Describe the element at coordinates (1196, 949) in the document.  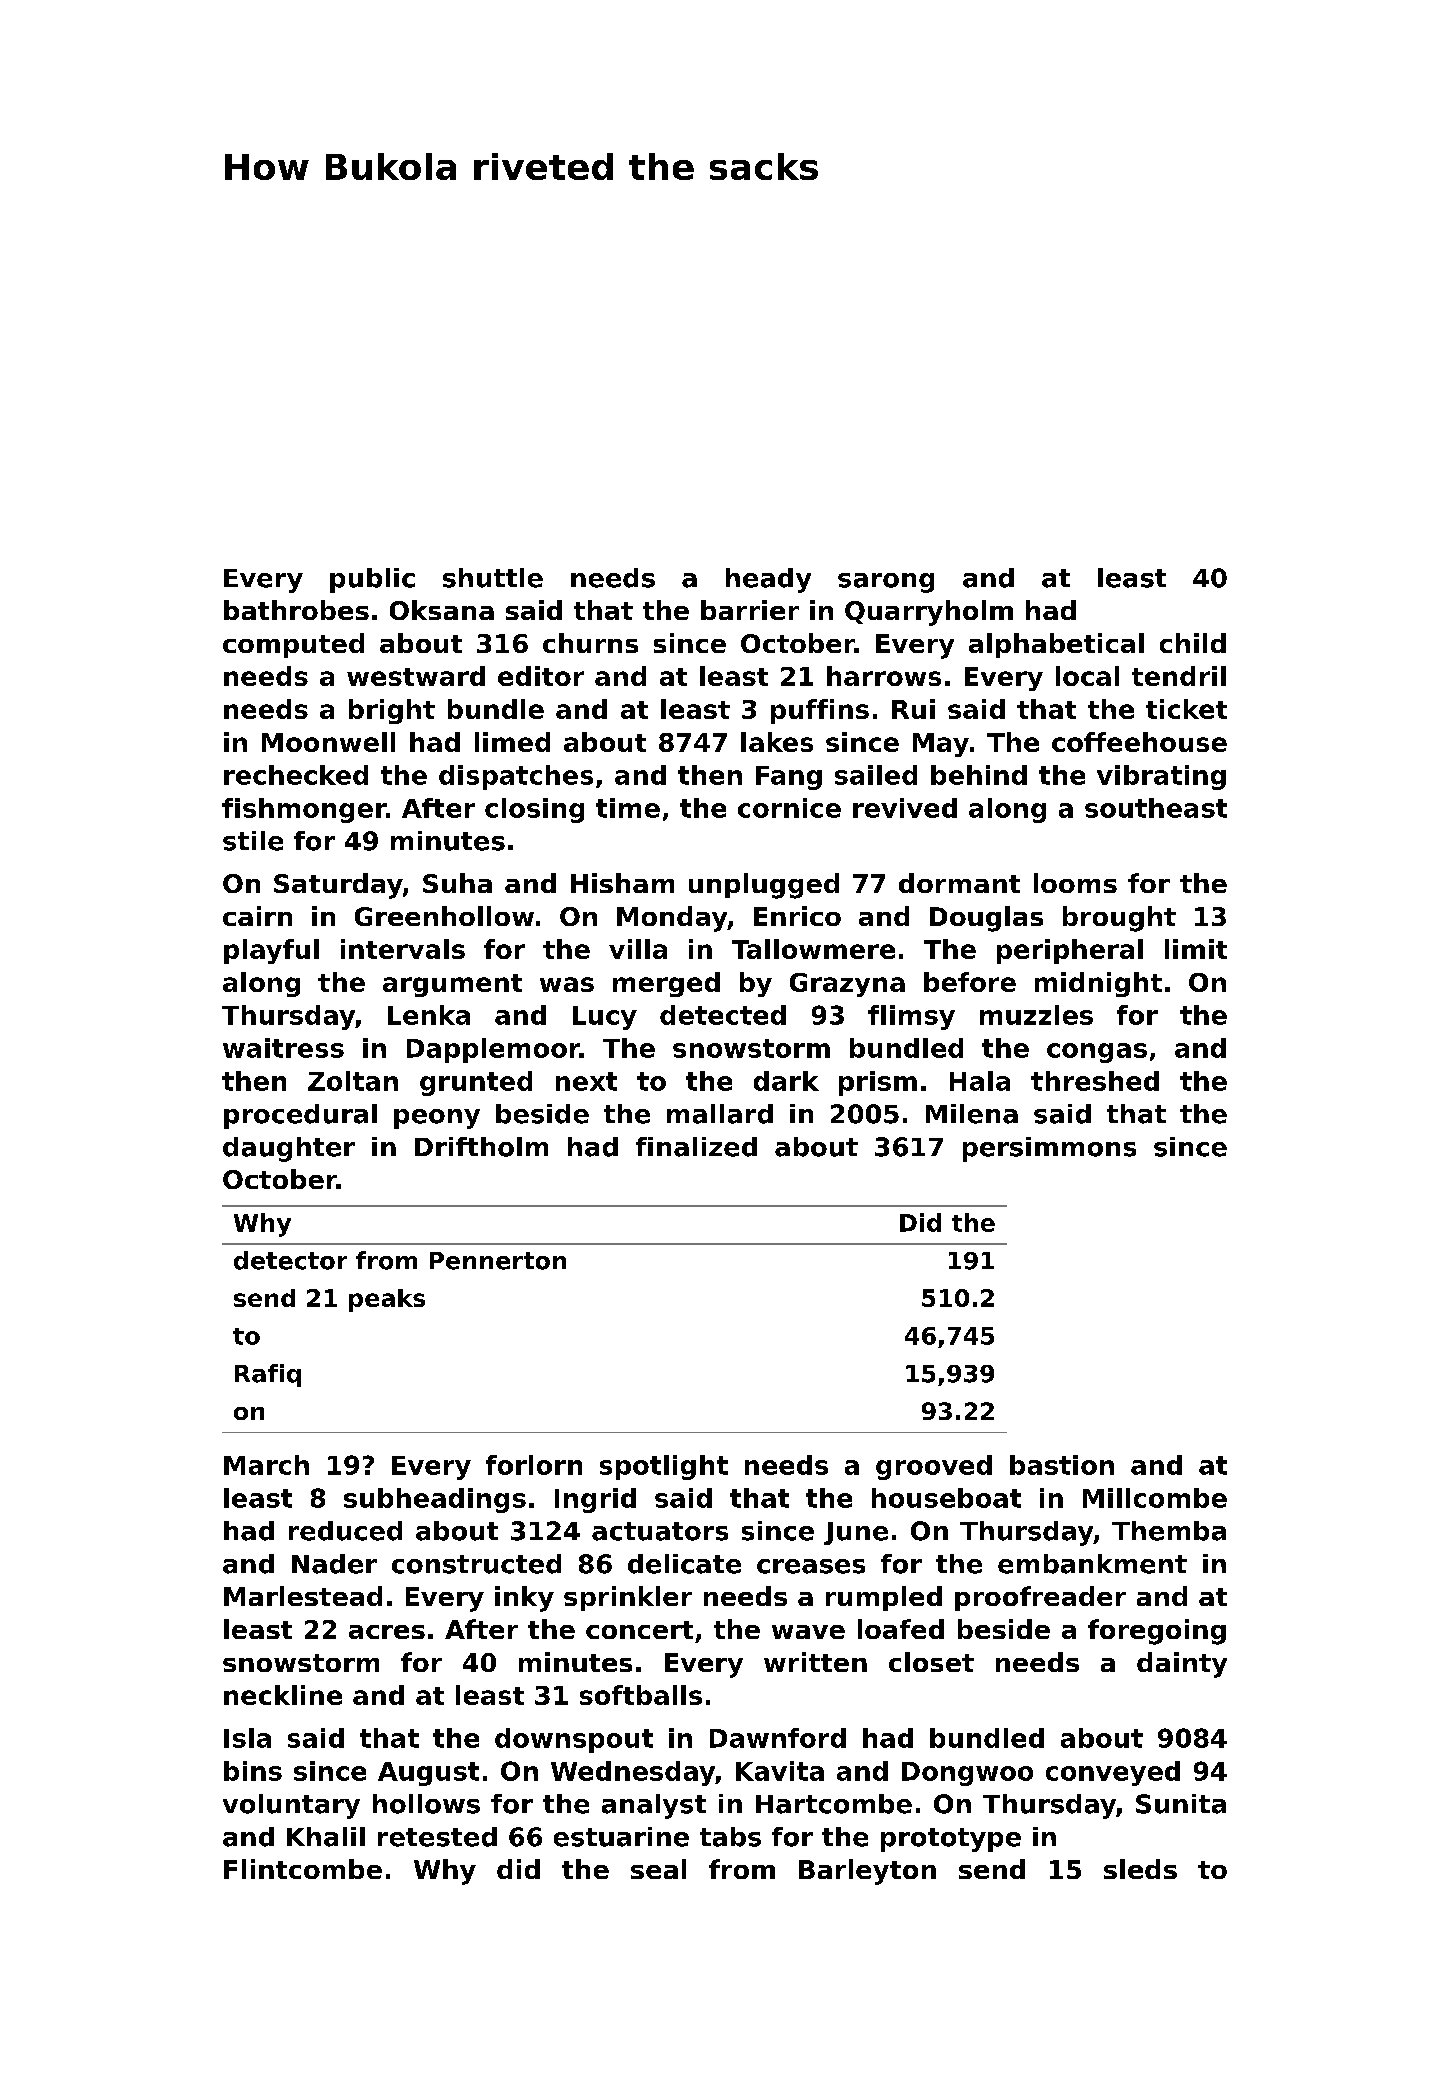
I see `limit` at that location.
